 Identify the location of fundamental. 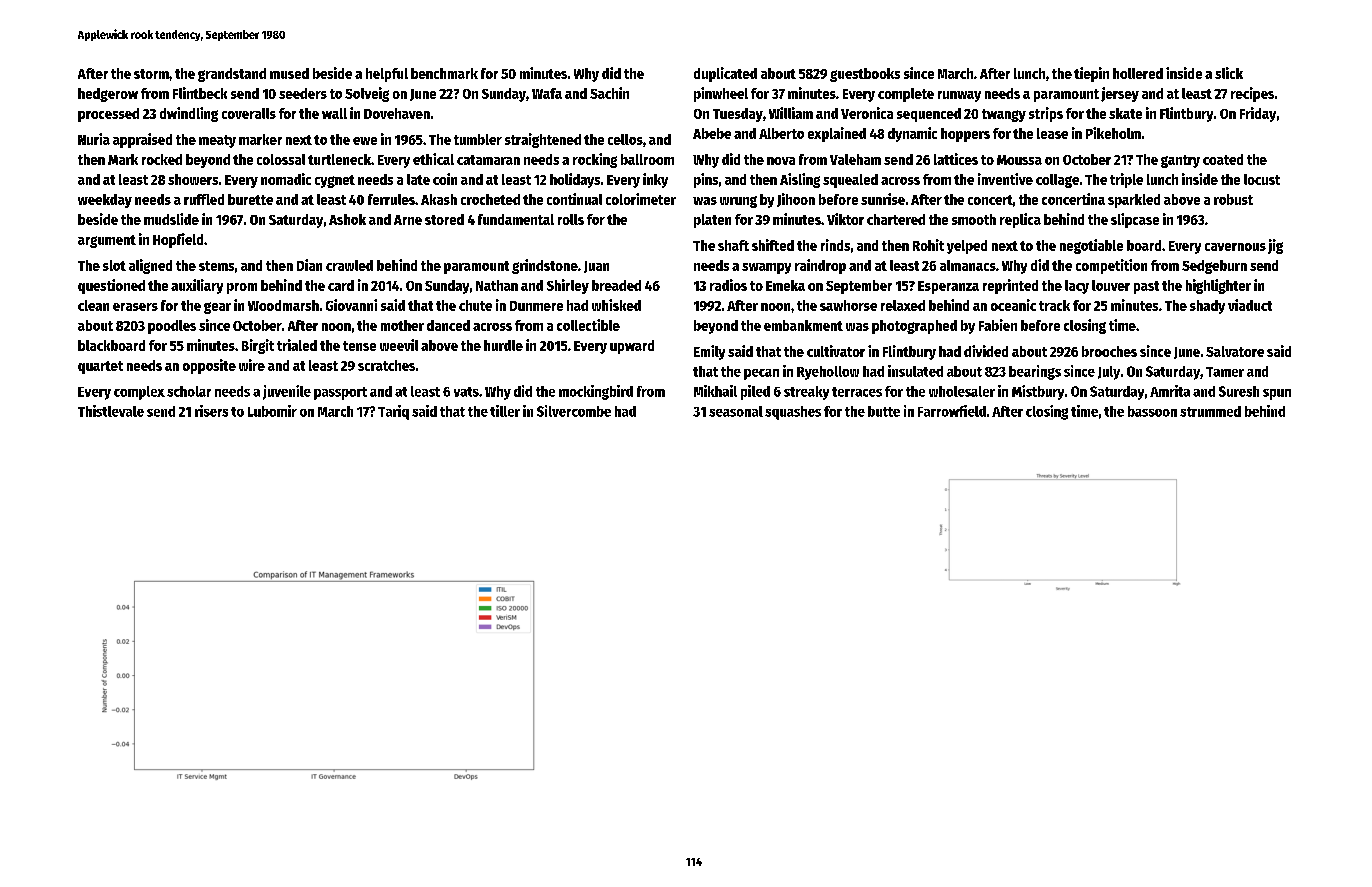
(516, 219).
